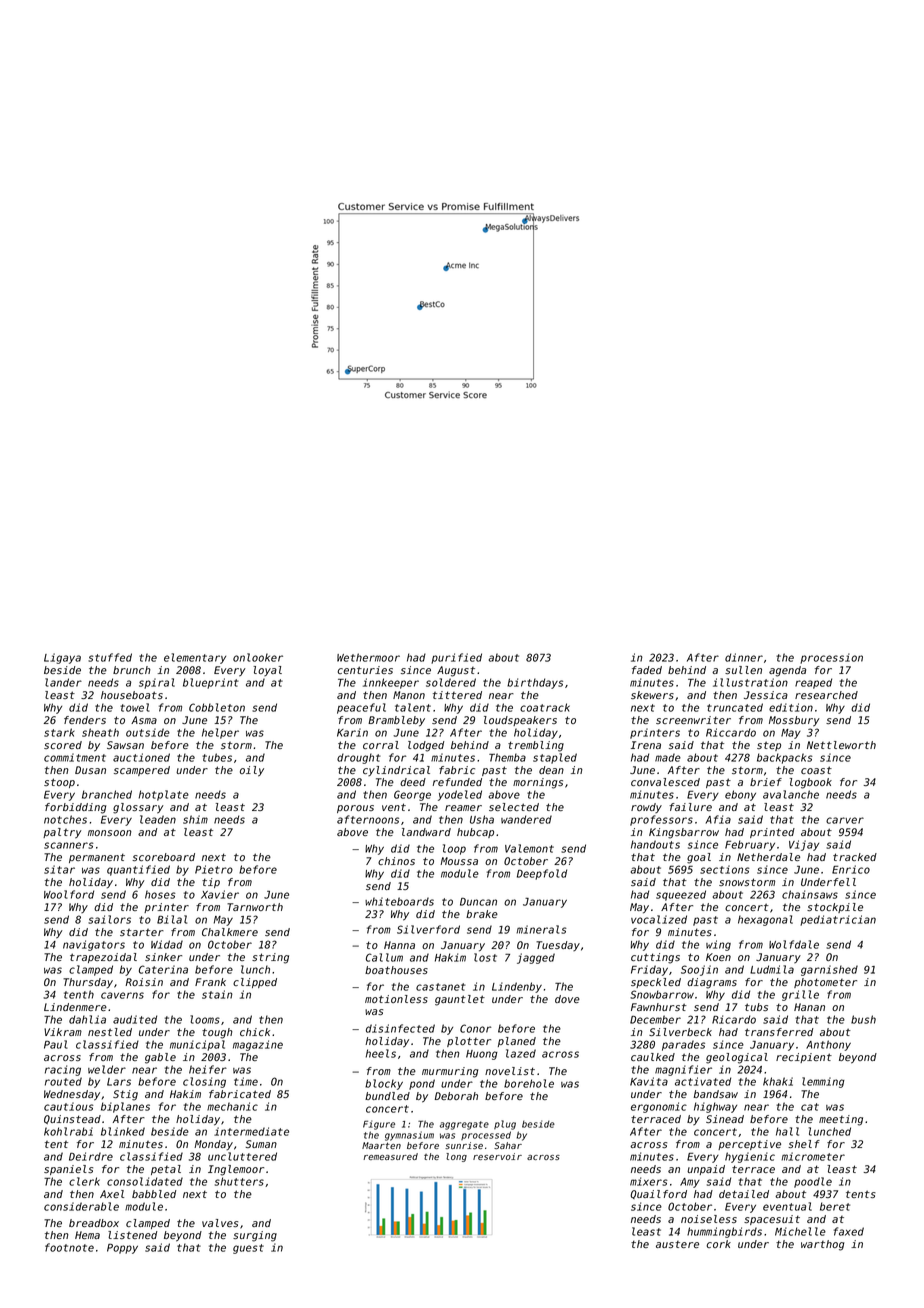 The width and height of the screenshot is (924, 1308). Describe the element at coordinates (851, 869) in the screenshot. I see `Enrico` at that location.
